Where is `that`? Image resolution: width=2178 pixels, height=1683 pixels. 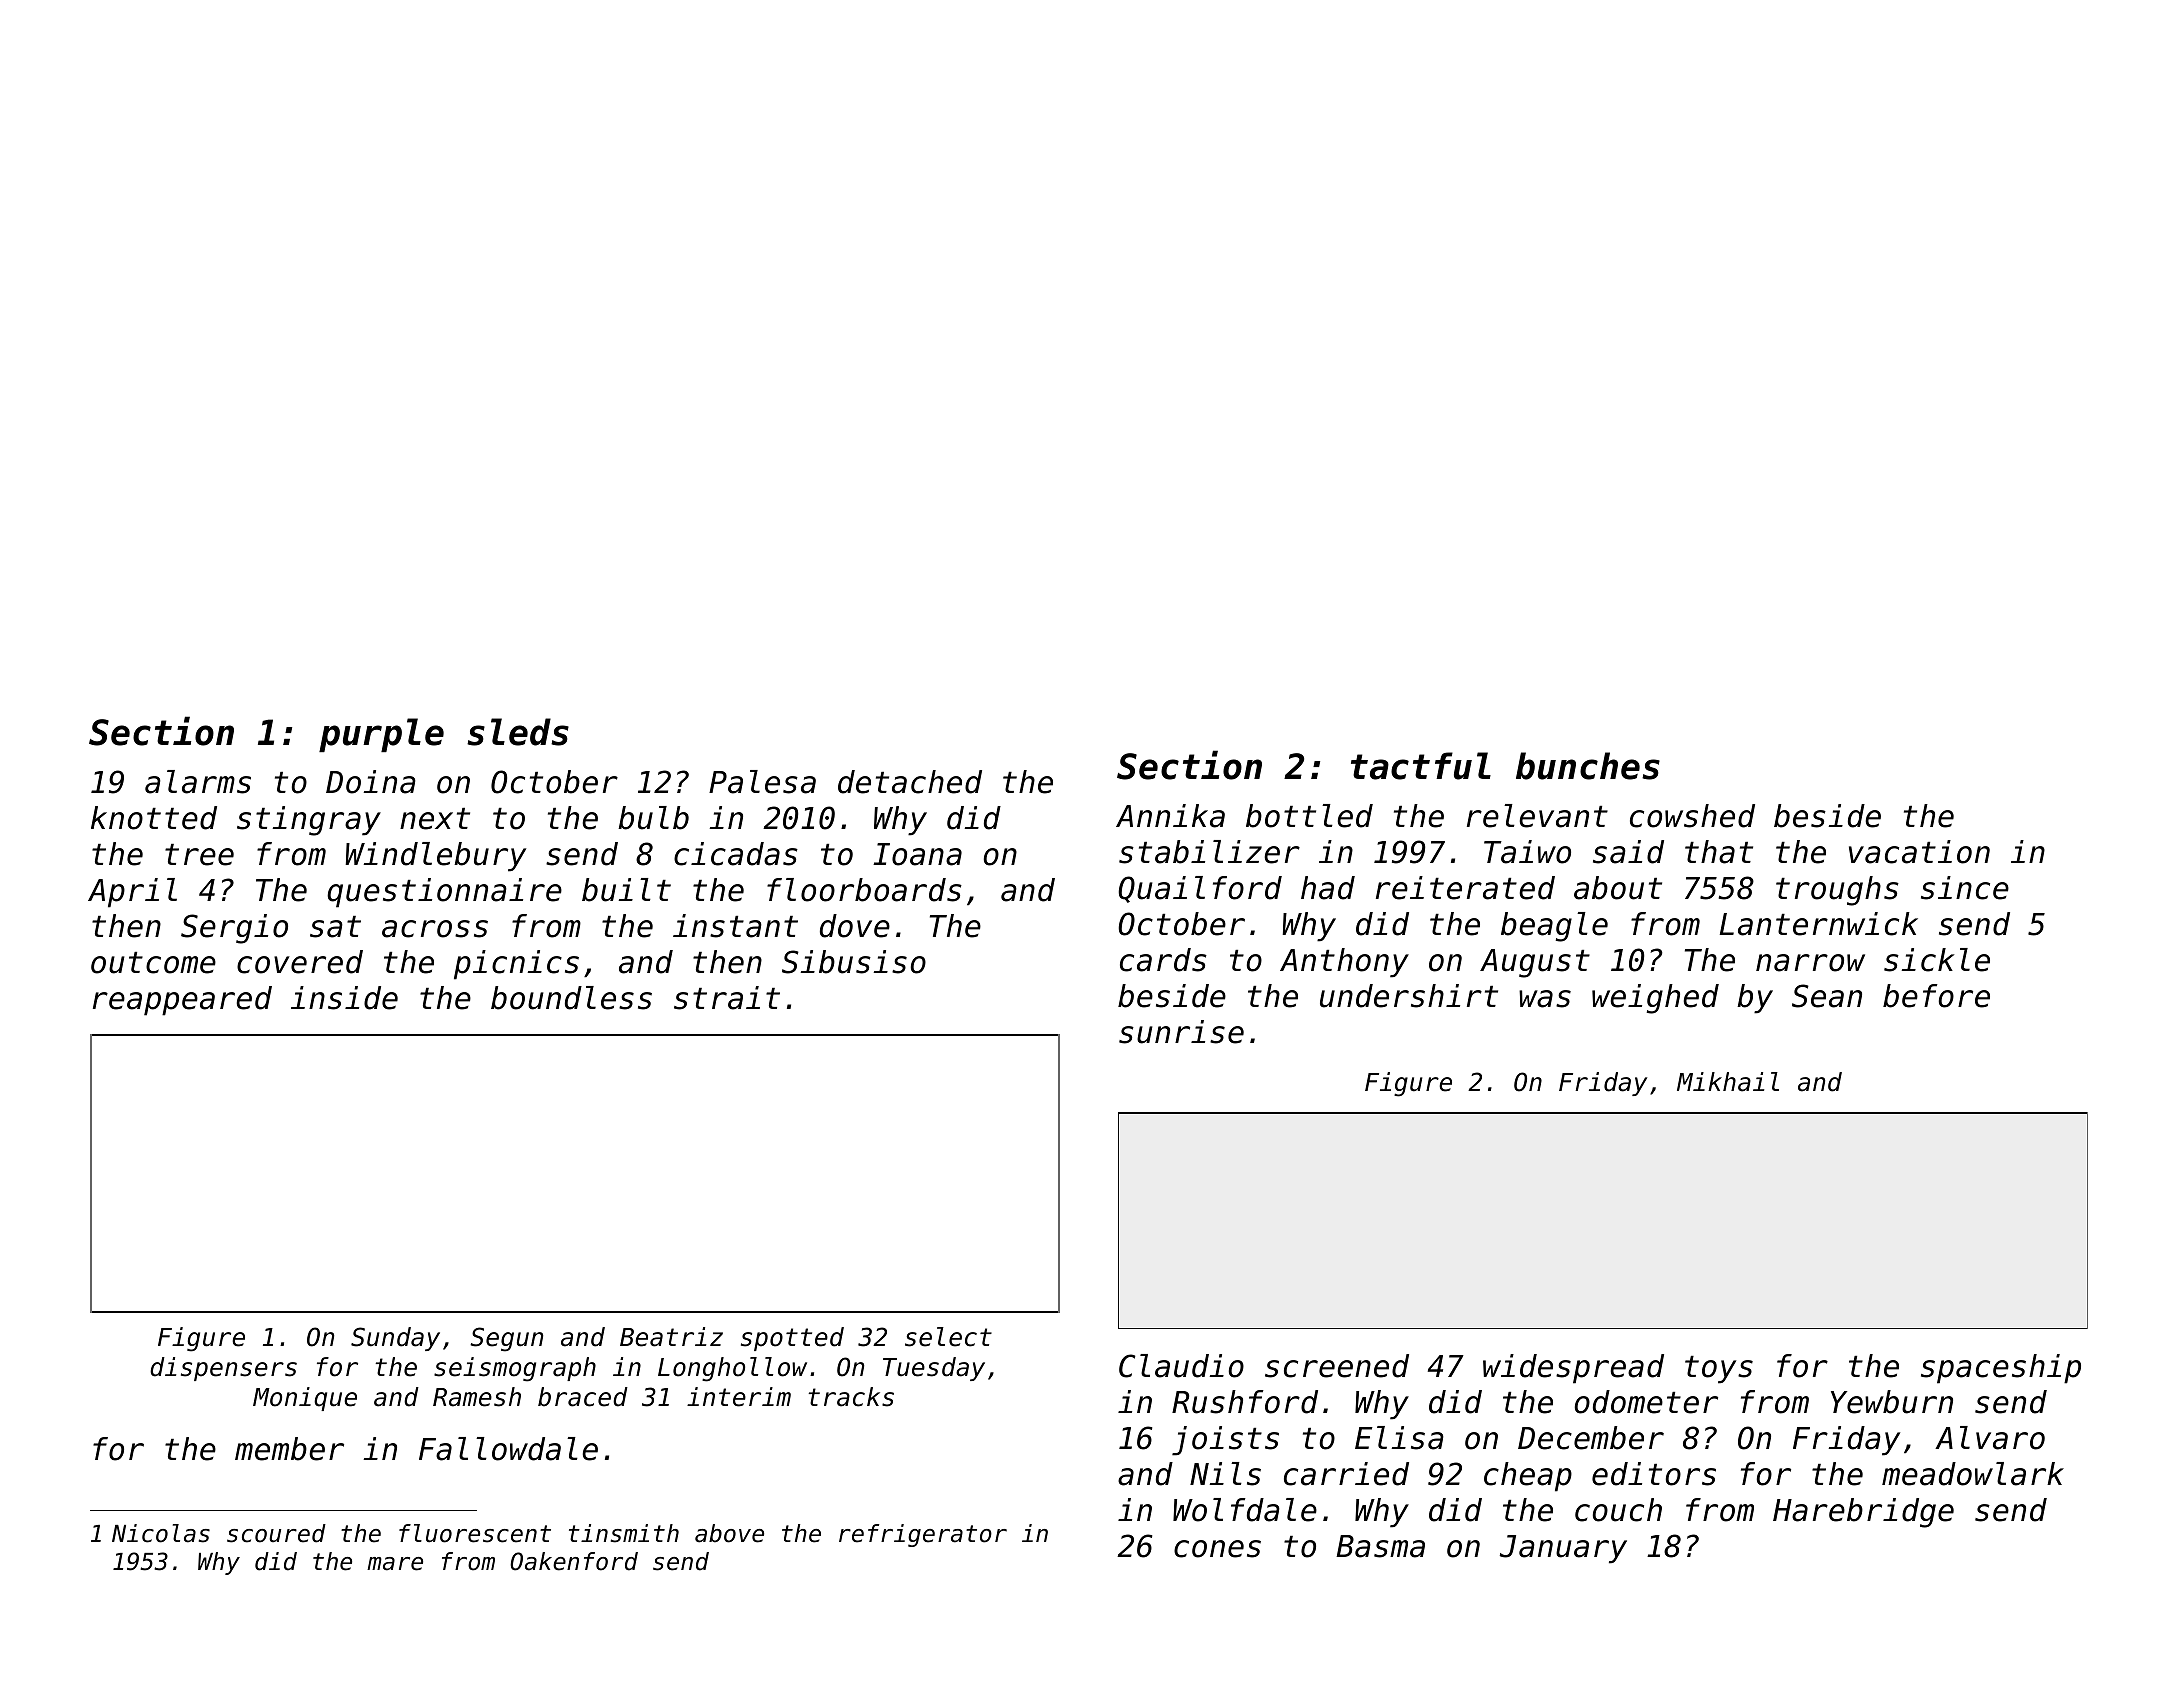
that is located at coordinates (1719, 852).
